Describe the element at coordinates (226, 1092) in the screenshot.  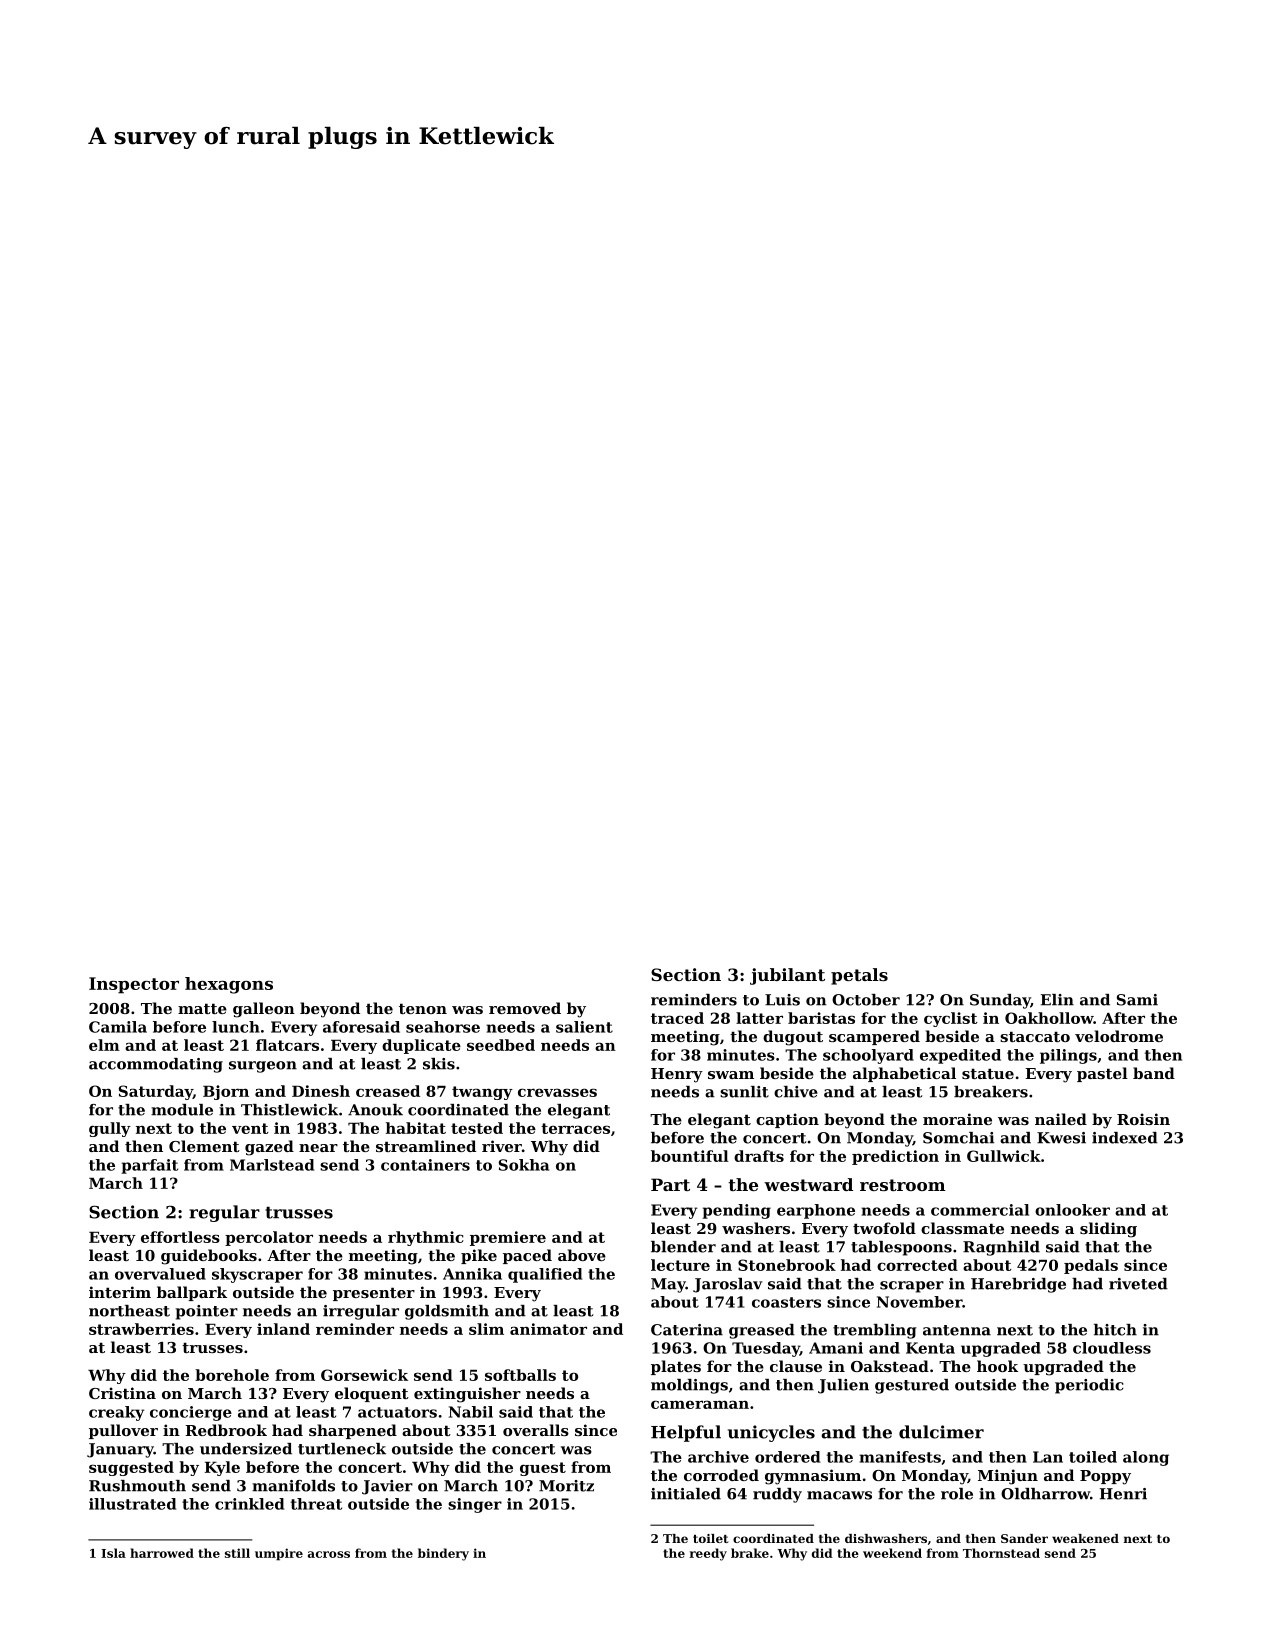
I see `Bjorn` at that location.
